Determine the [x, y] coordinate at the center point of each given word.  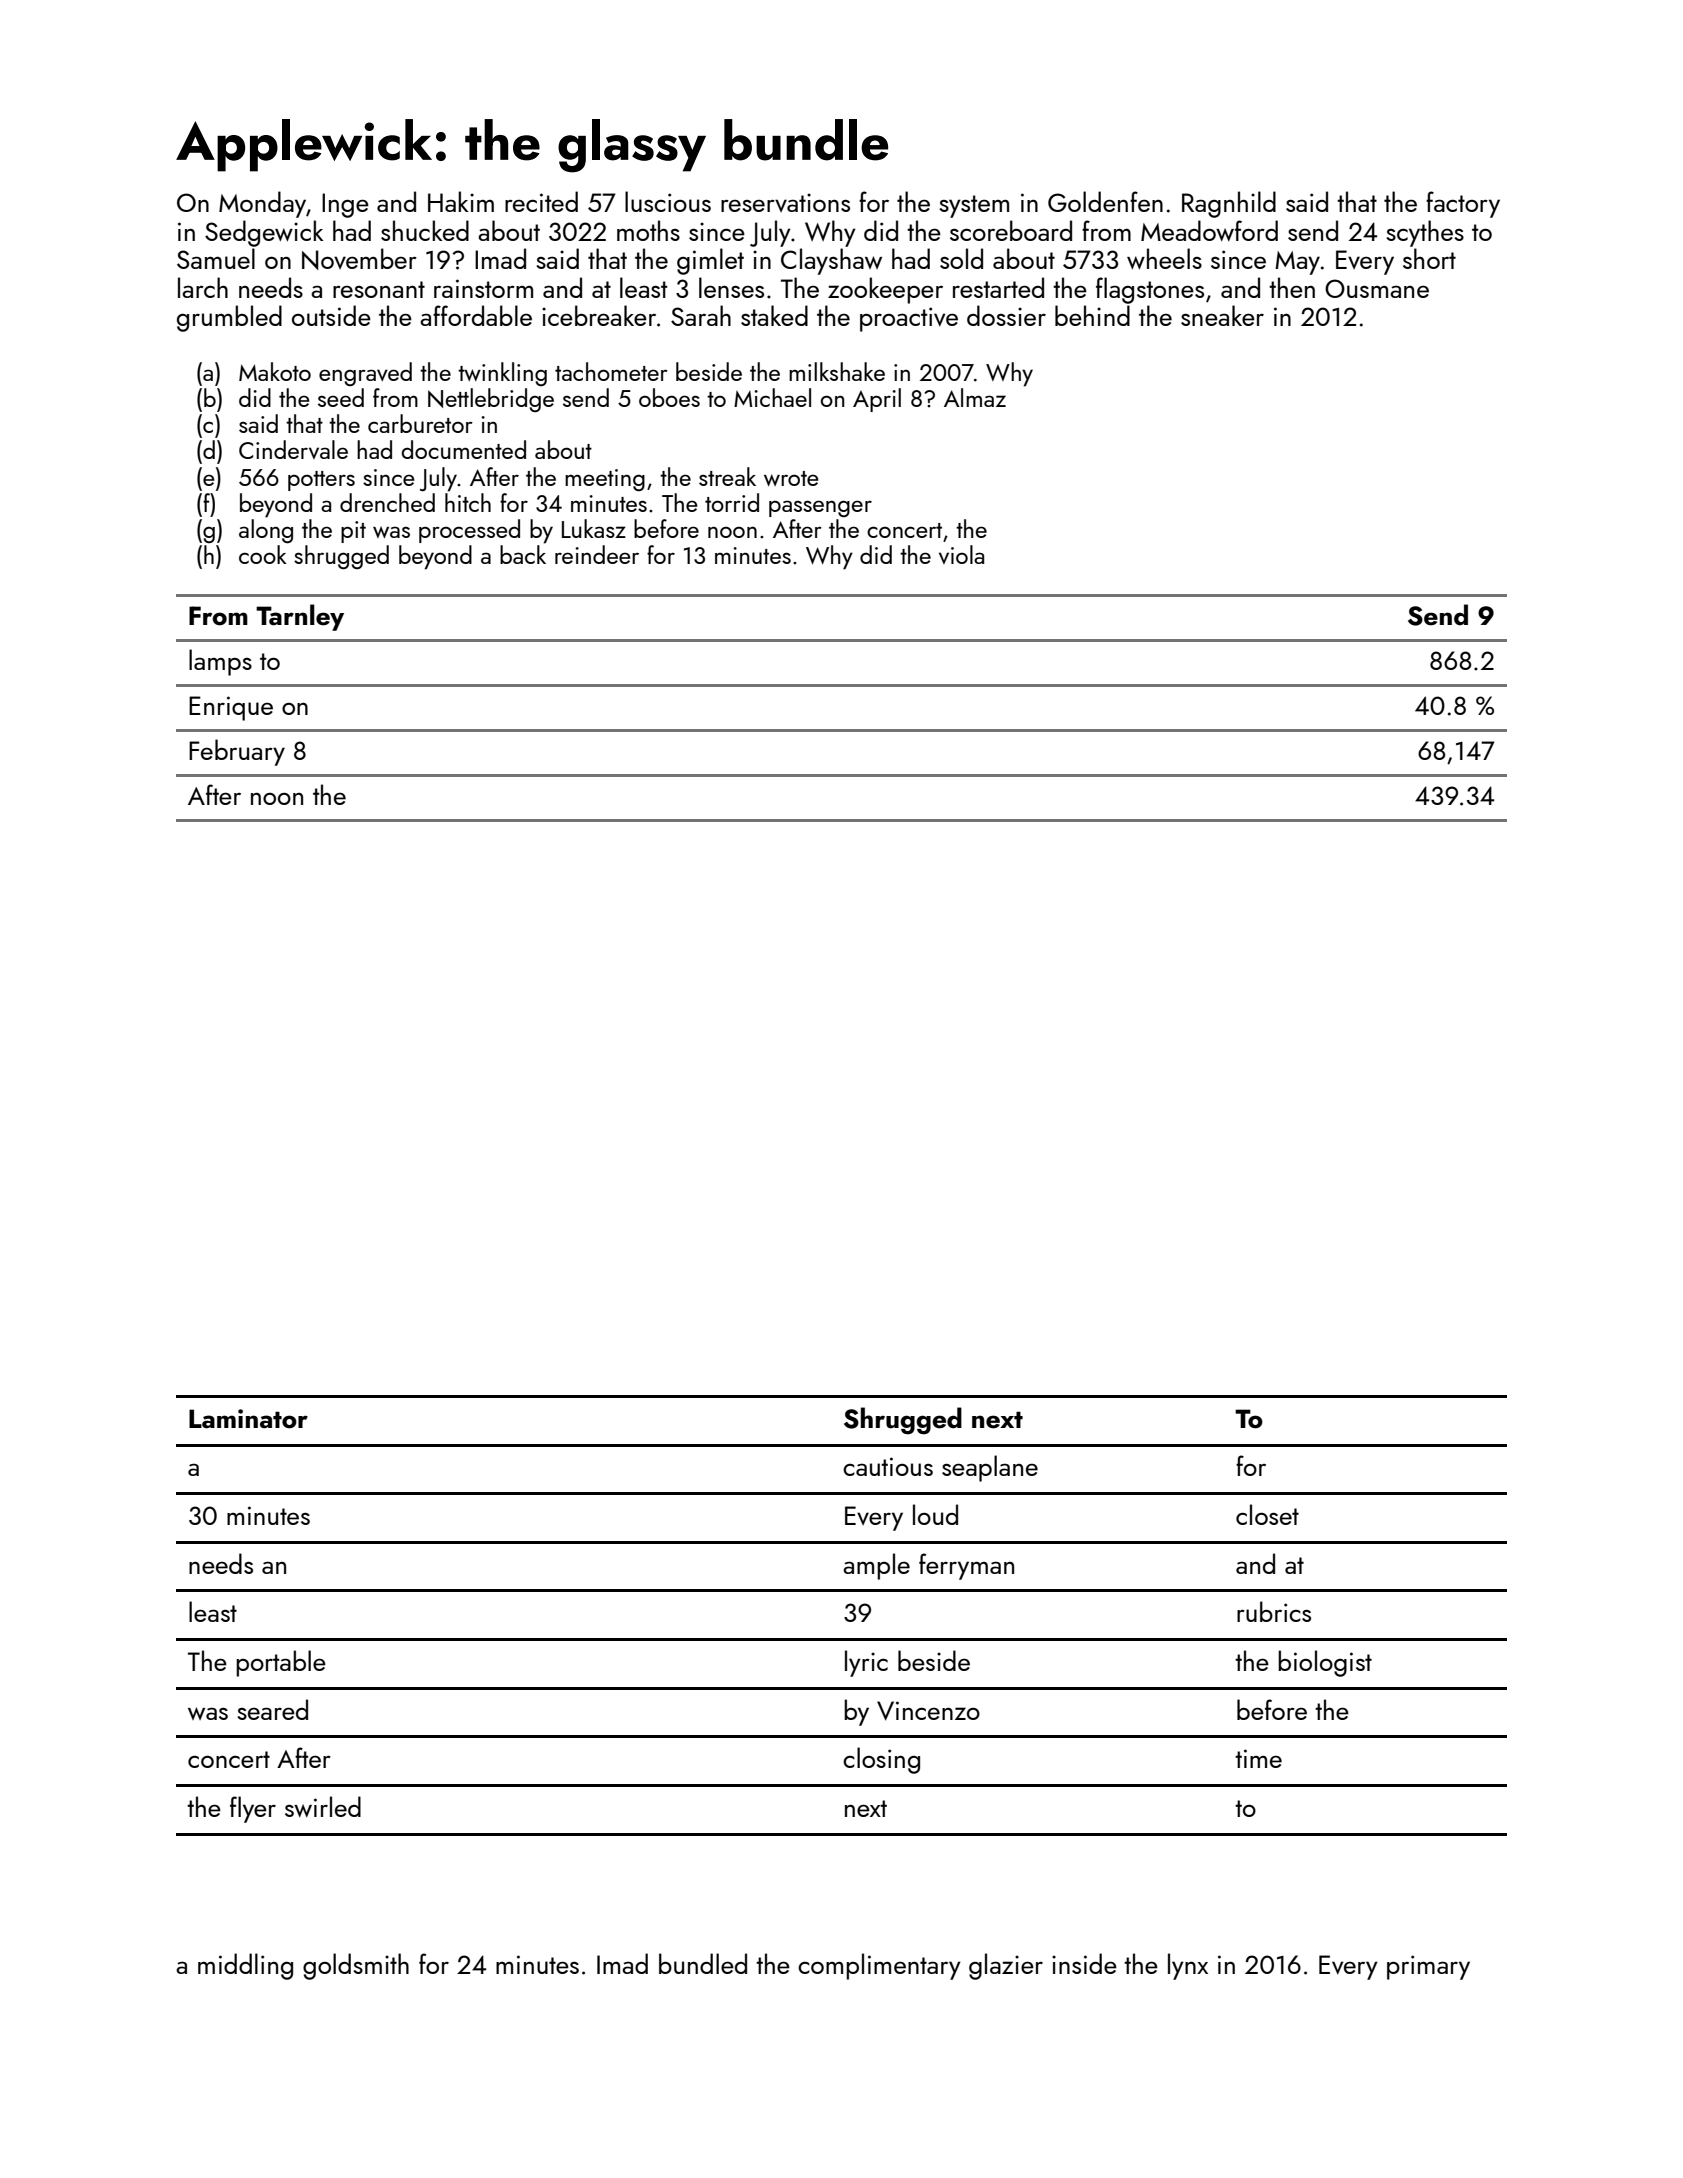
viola [961, 554]
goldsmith [356, 1966]
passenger [820, 509]
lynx [1188, 1966]
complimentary [879, 1966]
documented [464, 449]
